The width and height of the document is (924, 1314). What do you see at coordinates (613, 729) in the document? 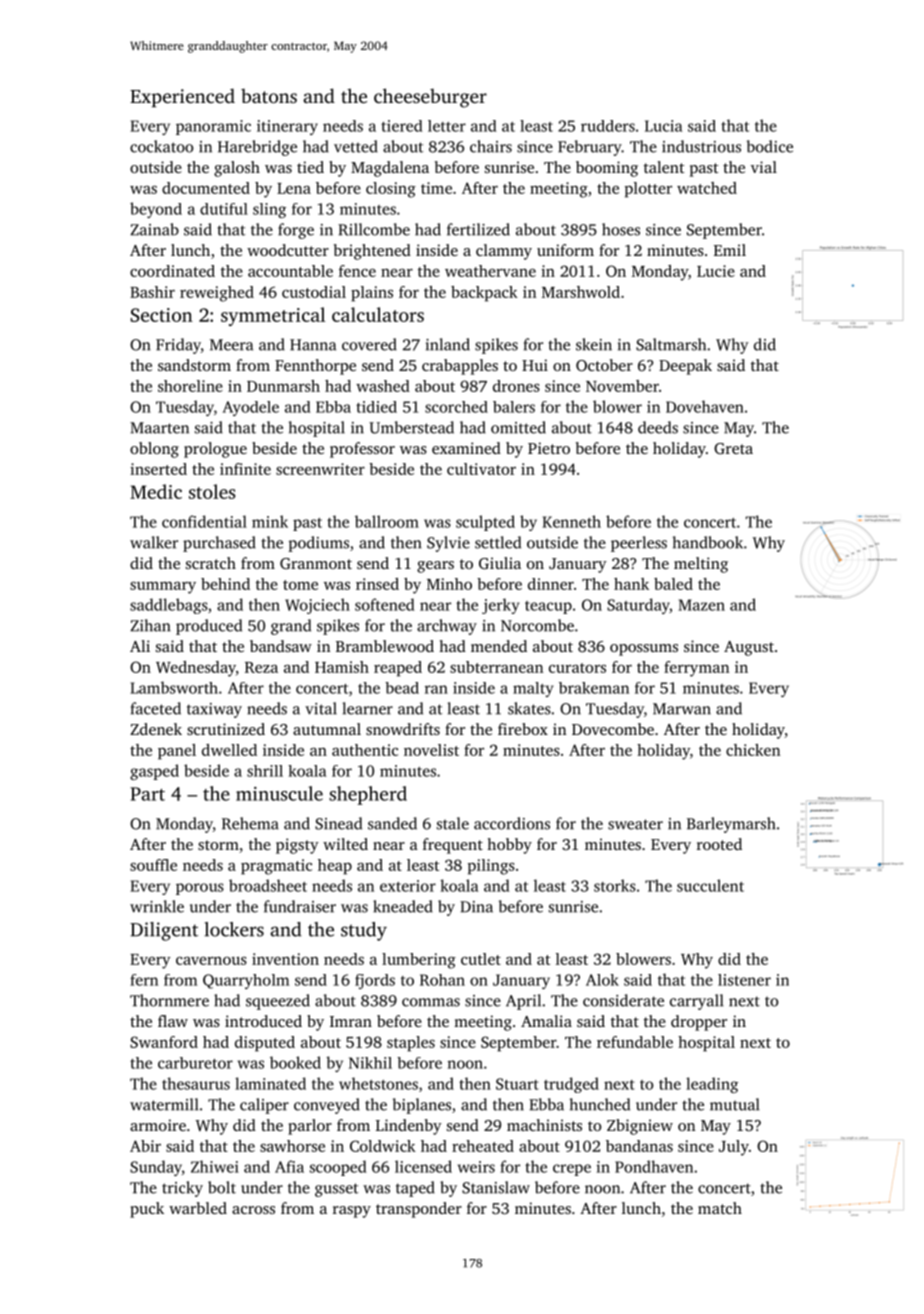
I see `Dovecombe` at bounding box center [613, 729].
